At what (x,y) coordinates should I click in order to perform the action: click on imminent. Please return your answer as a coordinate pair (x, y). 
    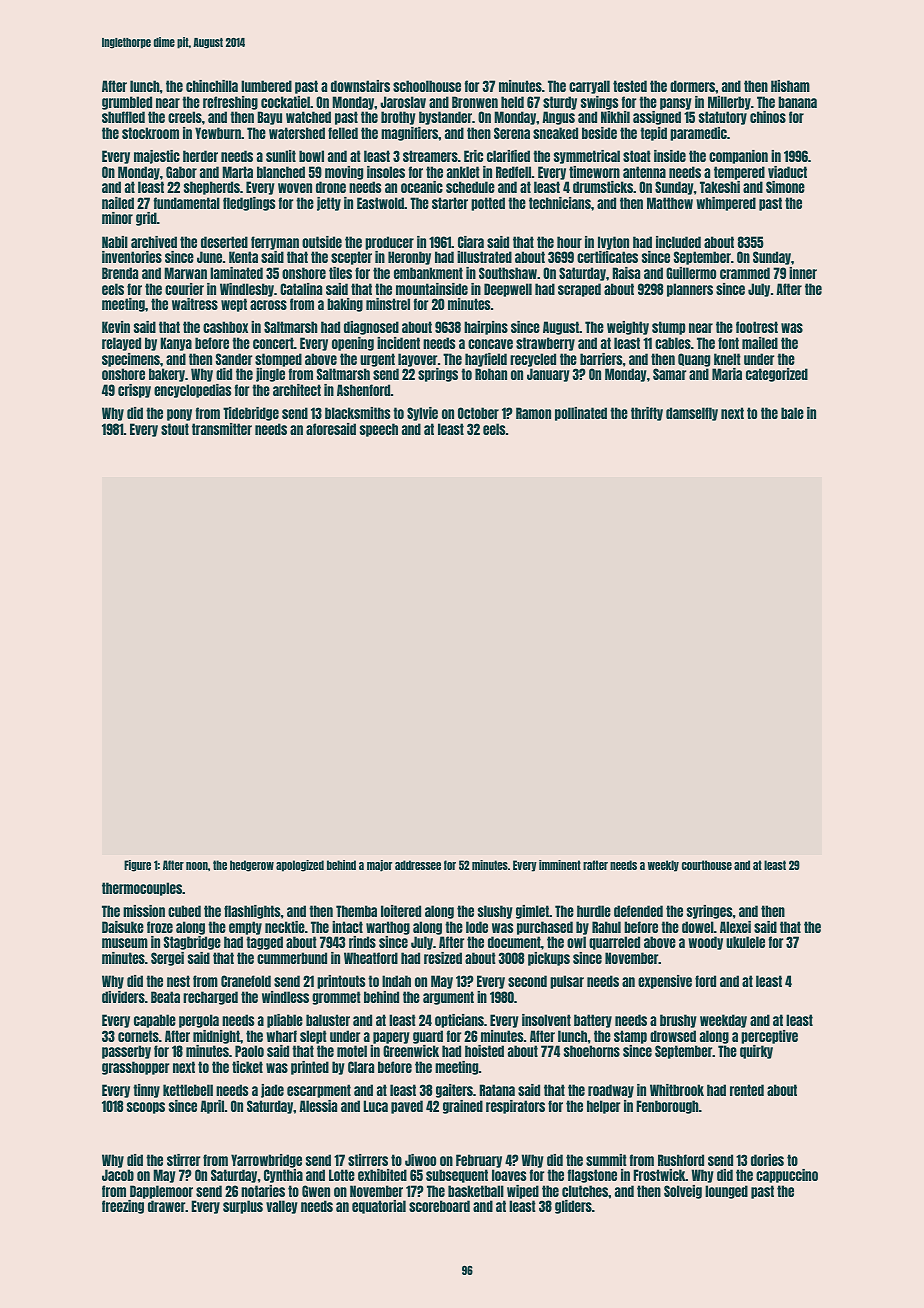
    Looking at the image, I should click on (560, 865).
